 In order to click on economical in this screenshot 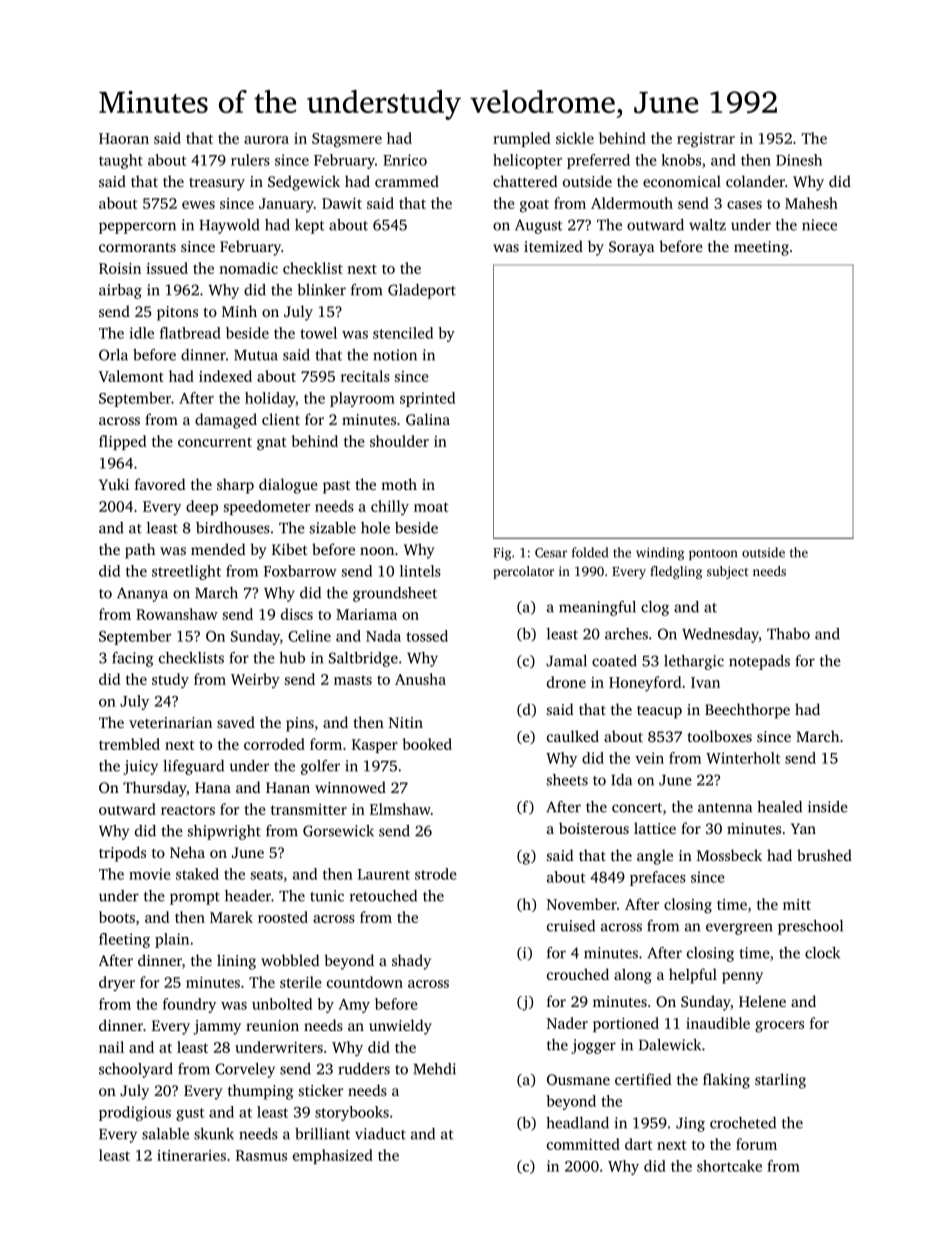, I will do `click(682, 181)`.
